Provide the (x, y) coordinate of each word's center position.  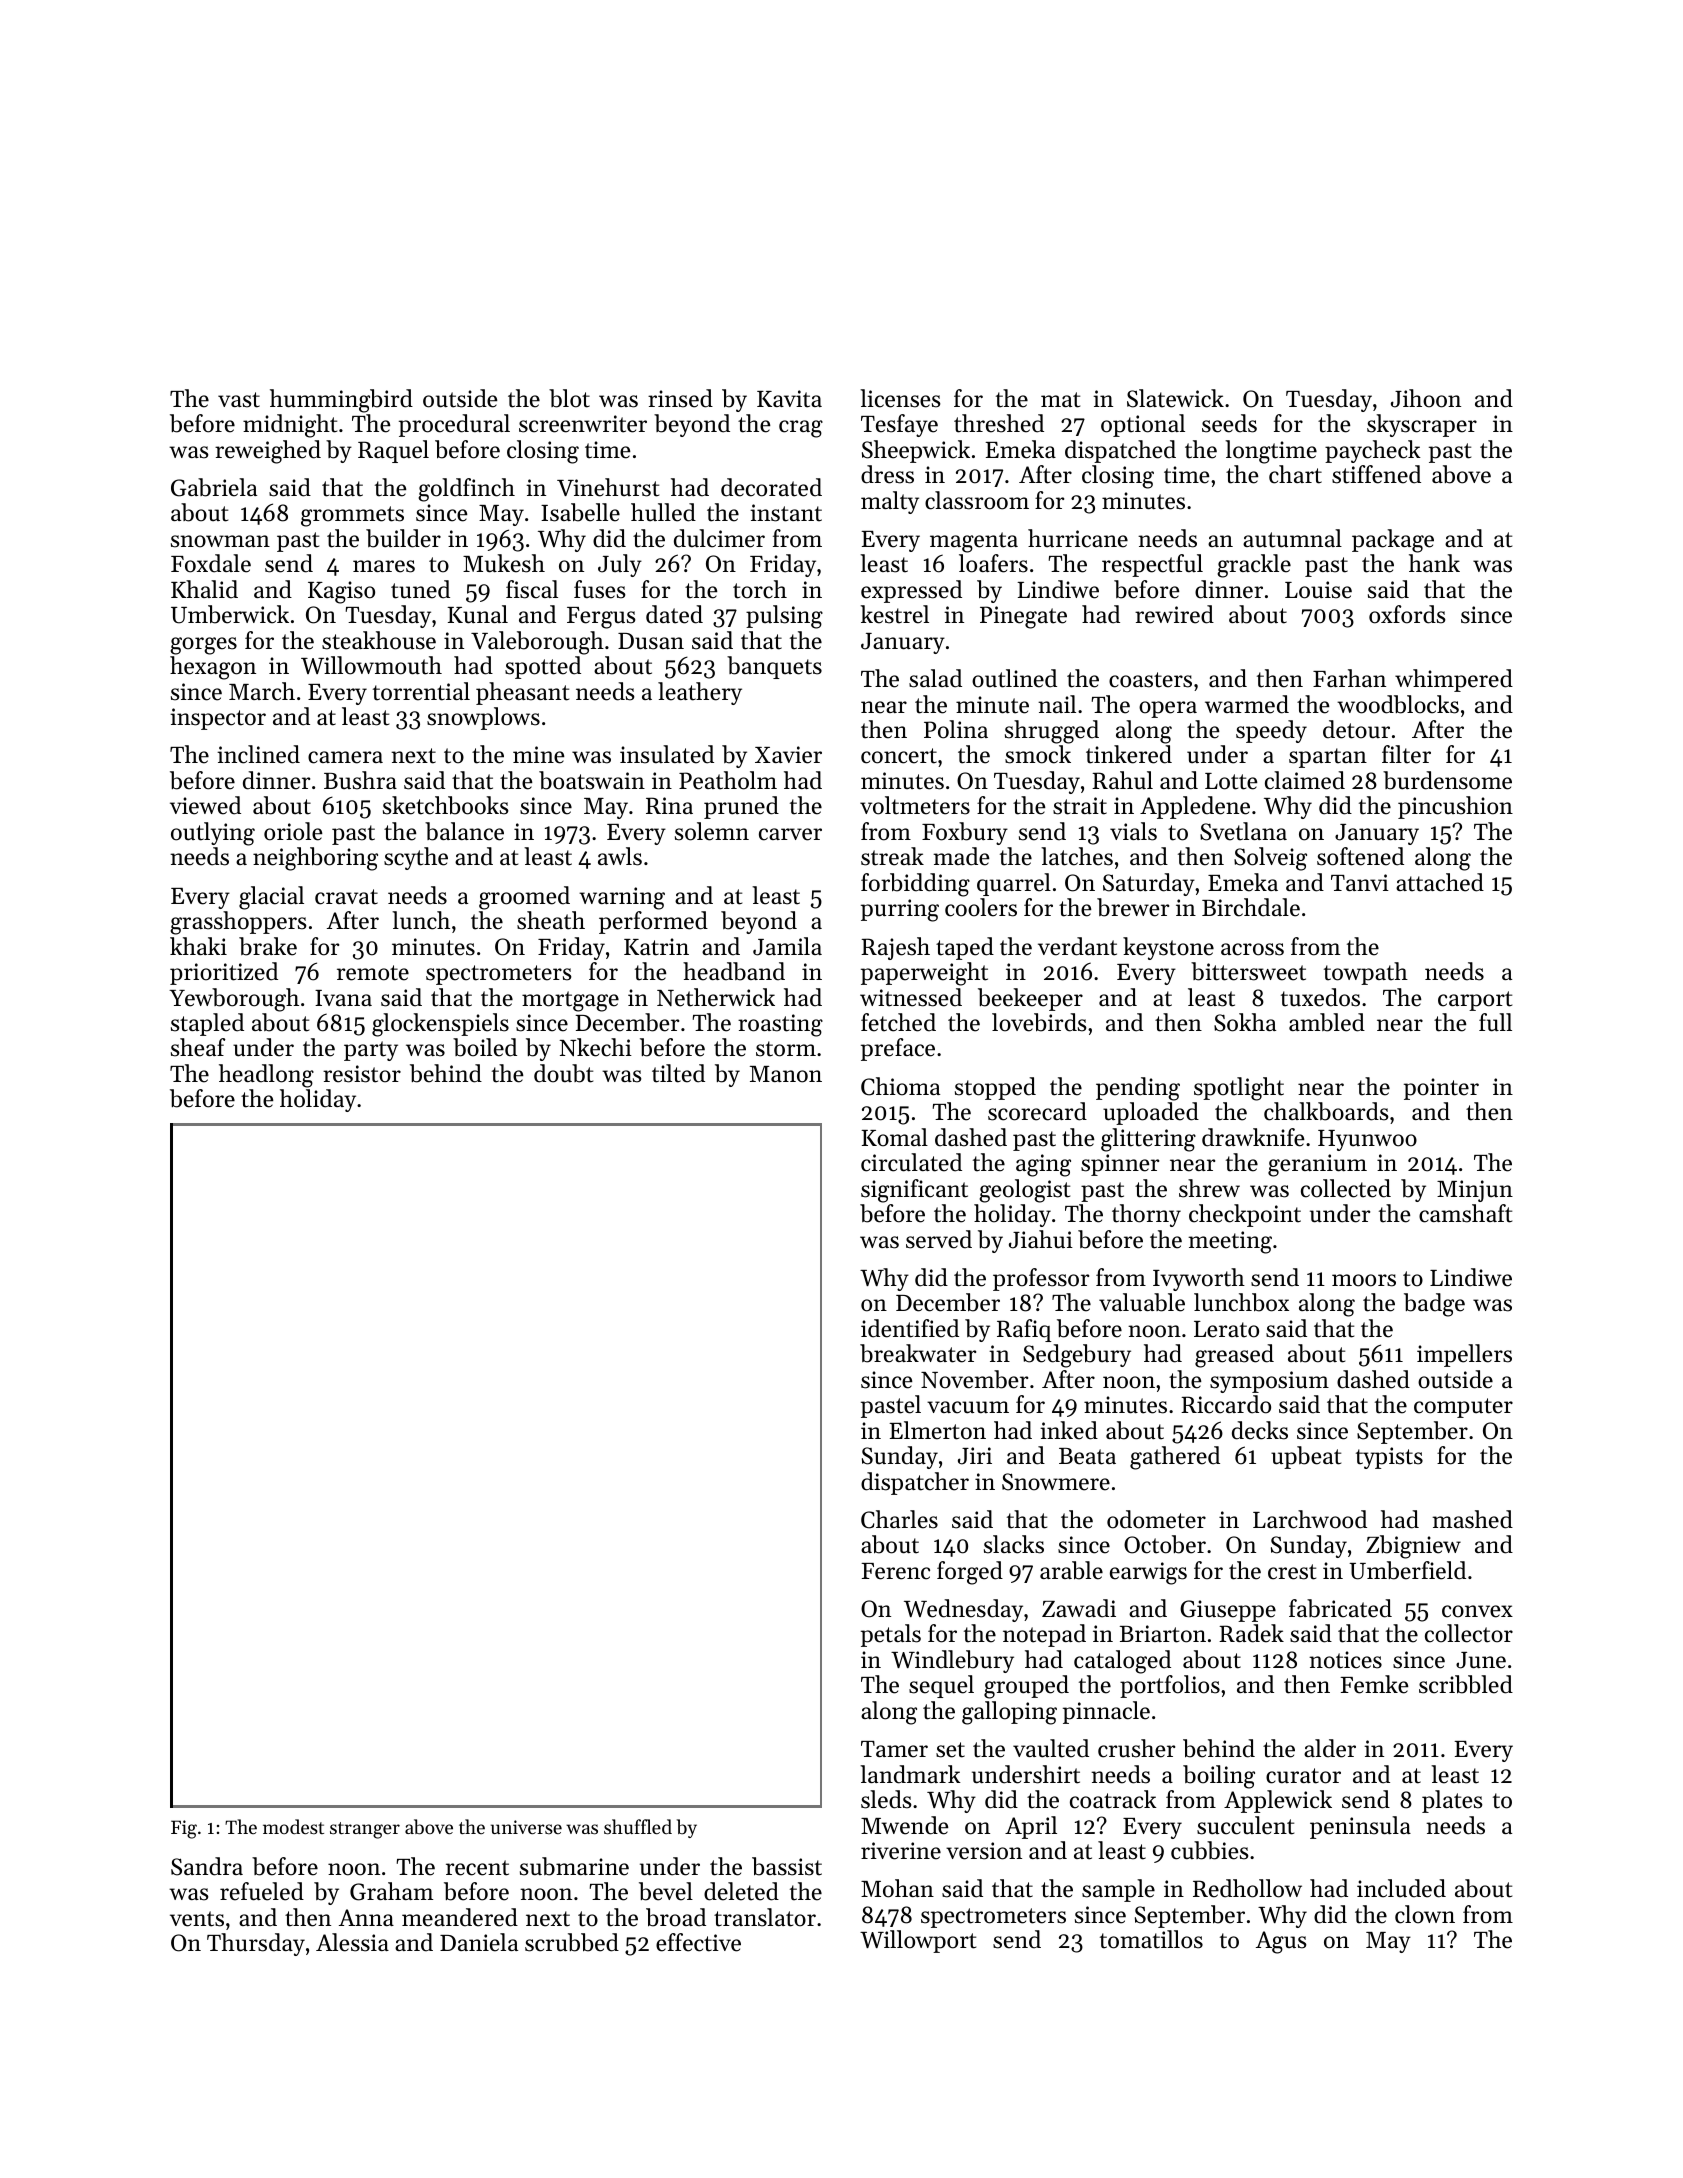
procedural (454, 425)
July (620, 565)
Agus (1281, 1942)
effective (698, 1942)
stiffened (1376, 474)
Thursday (256, 1944)
